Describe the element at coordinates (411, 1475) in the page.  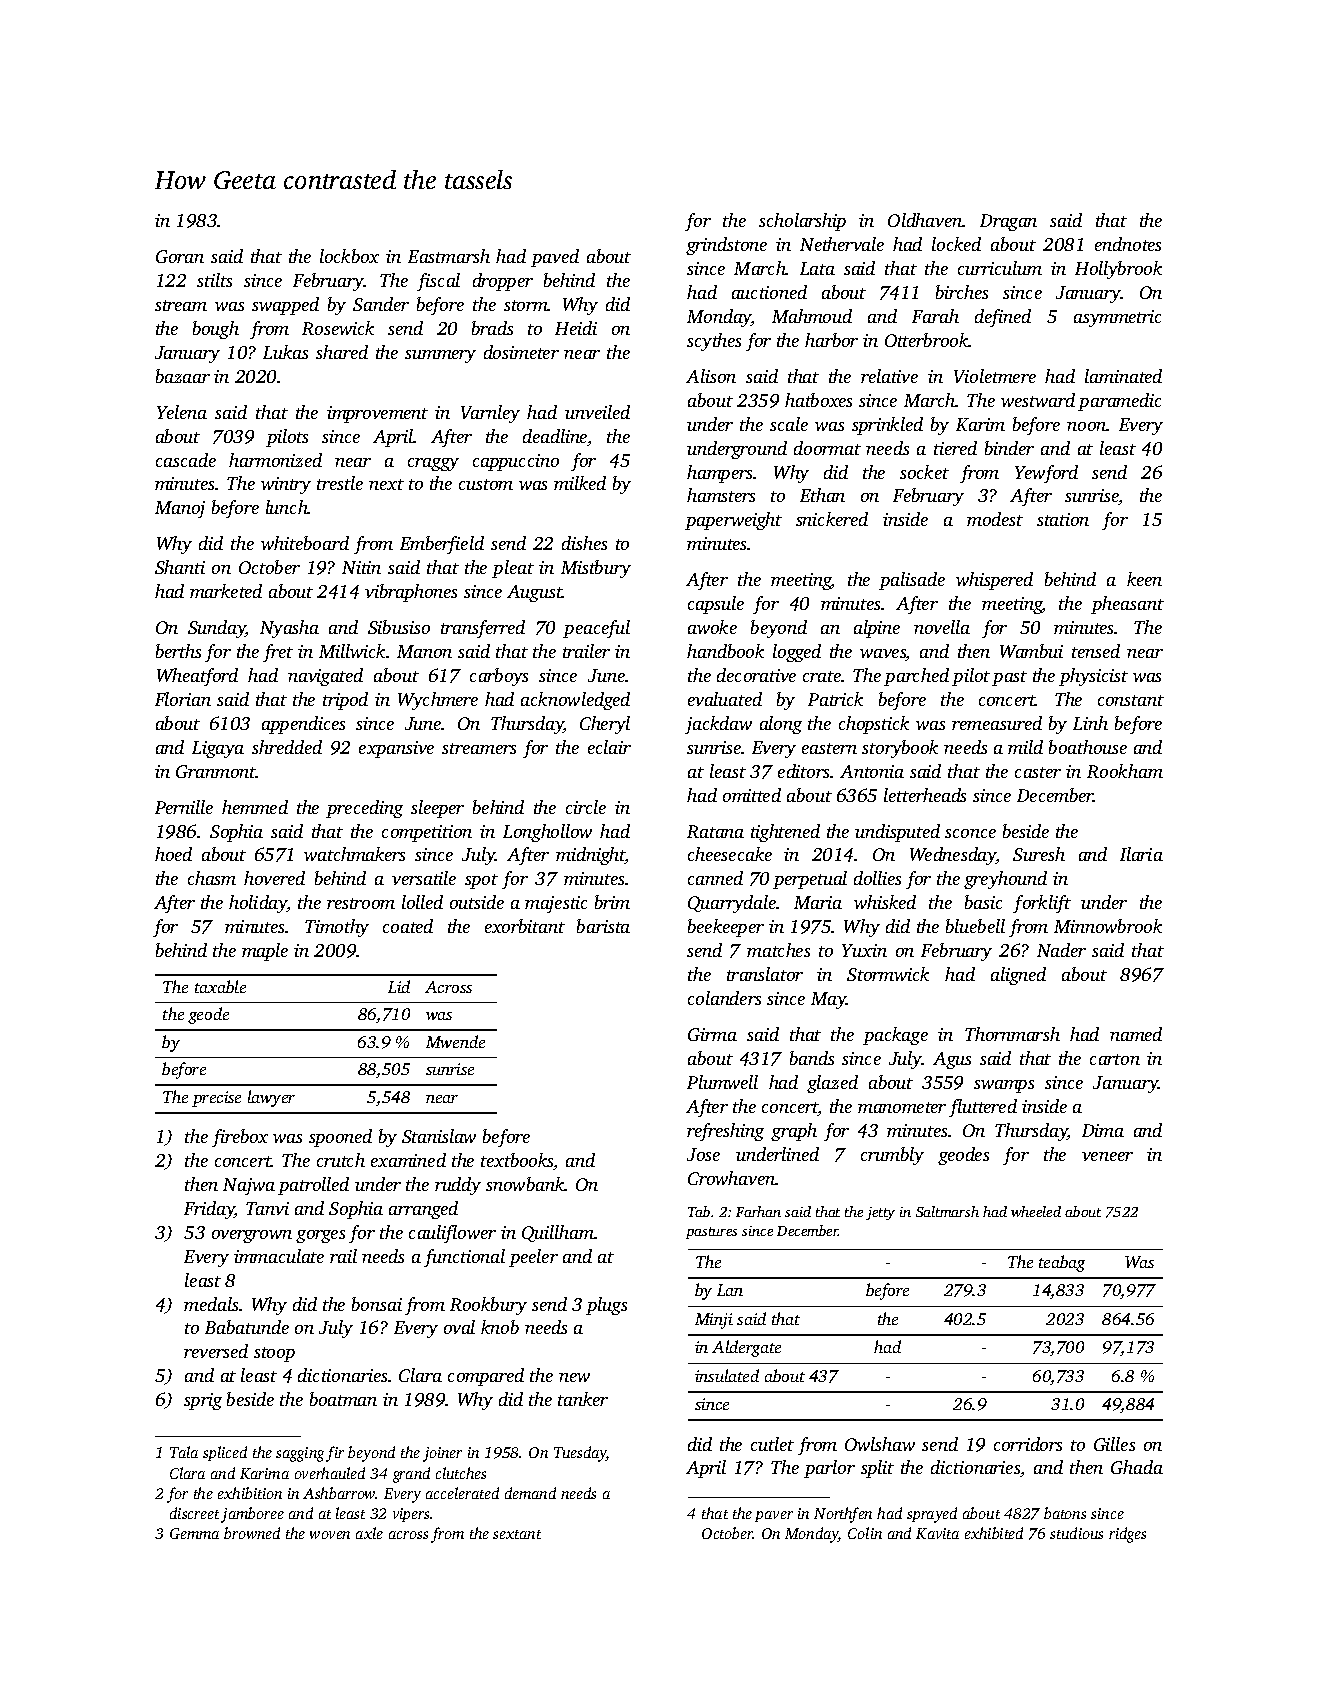
I see `grand` at that location.
